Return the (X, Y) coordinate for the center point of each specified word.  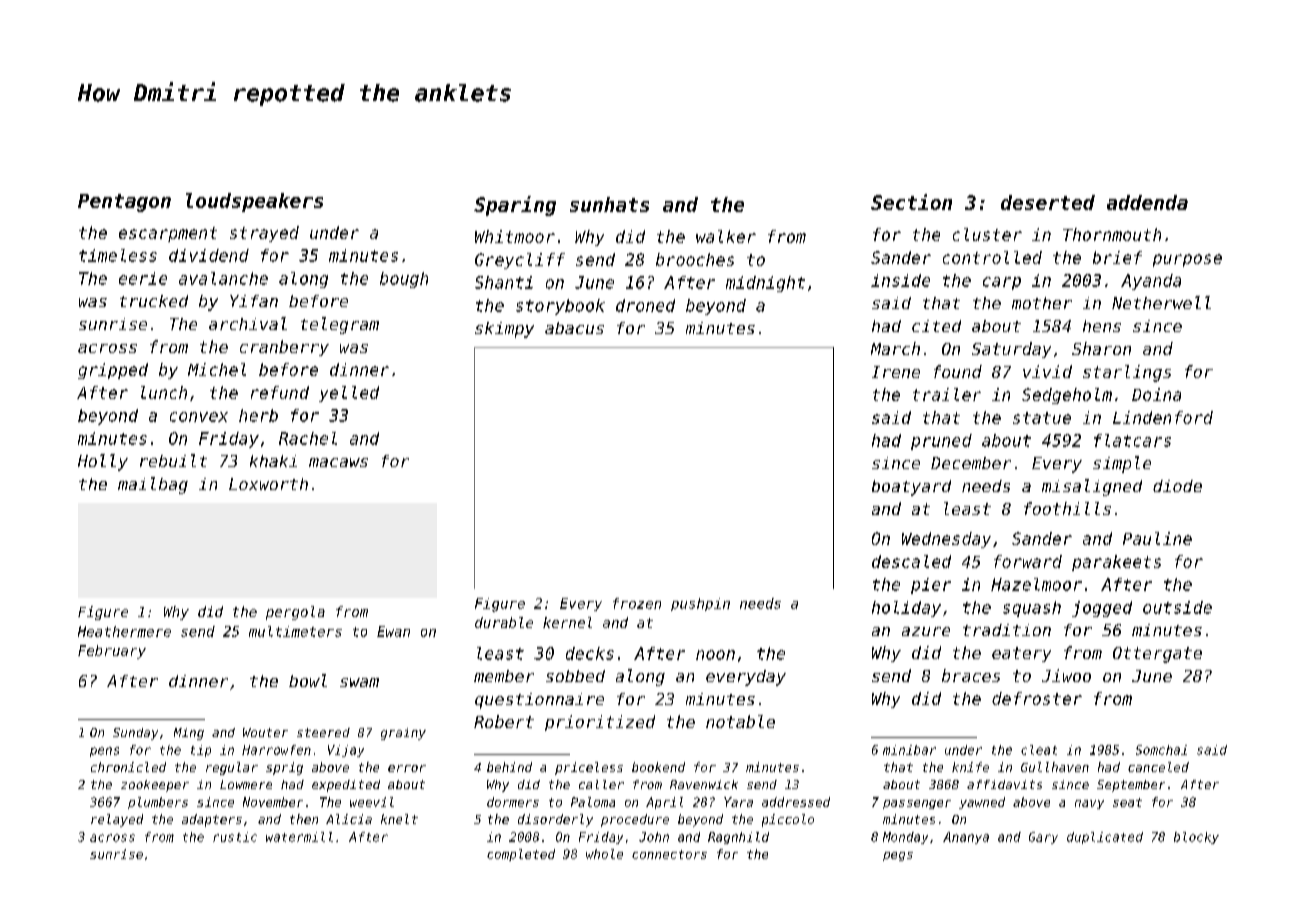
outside (1177, 607)
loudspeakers (254, 202)
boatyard (911, 488)
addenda (1147, 202)
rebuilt (173, 460)
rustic (235, 837)
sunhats (609, 204)
